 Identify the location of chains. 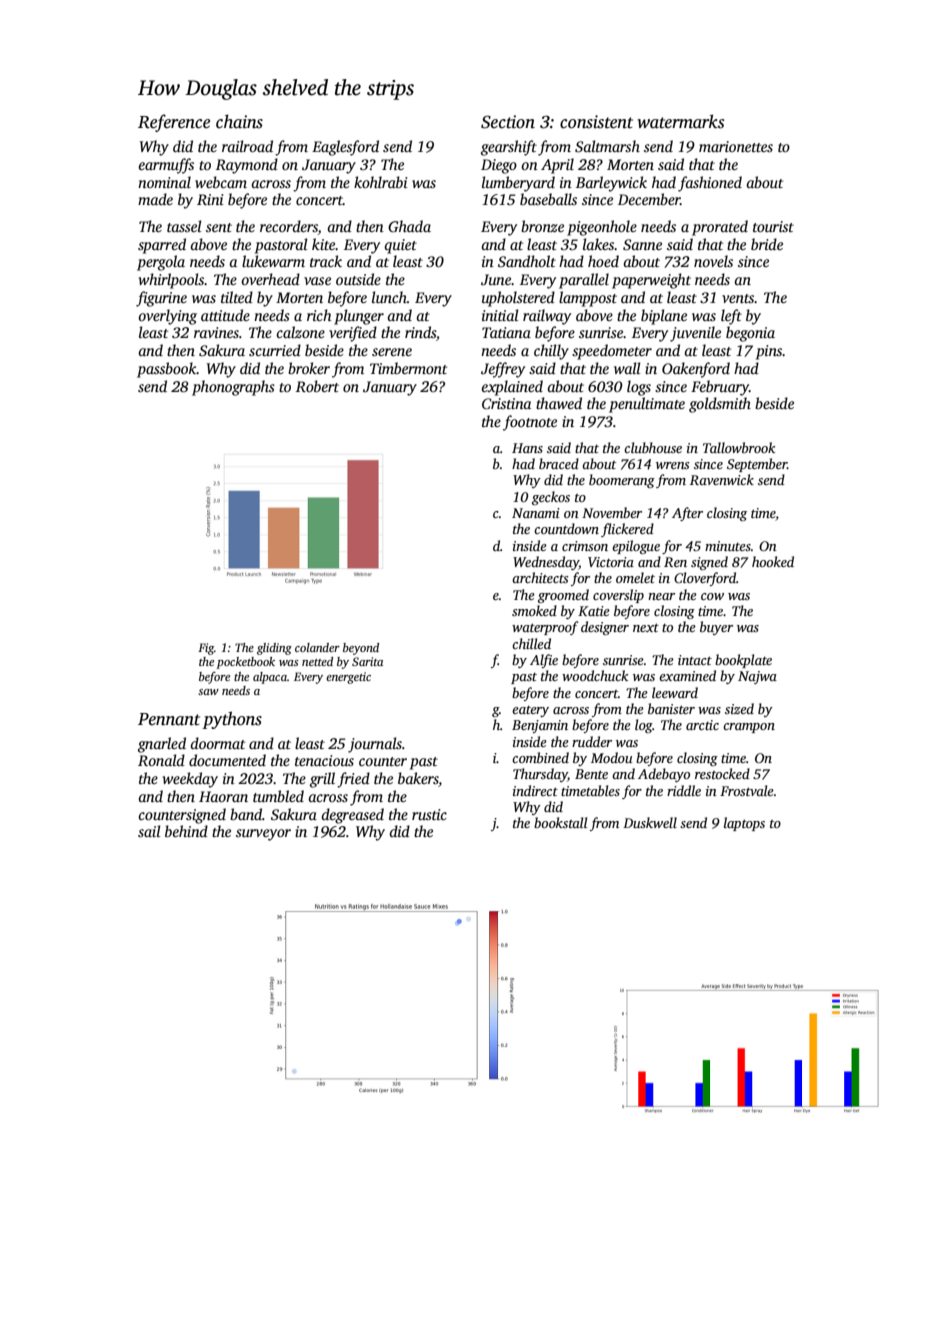
(239, 121).
